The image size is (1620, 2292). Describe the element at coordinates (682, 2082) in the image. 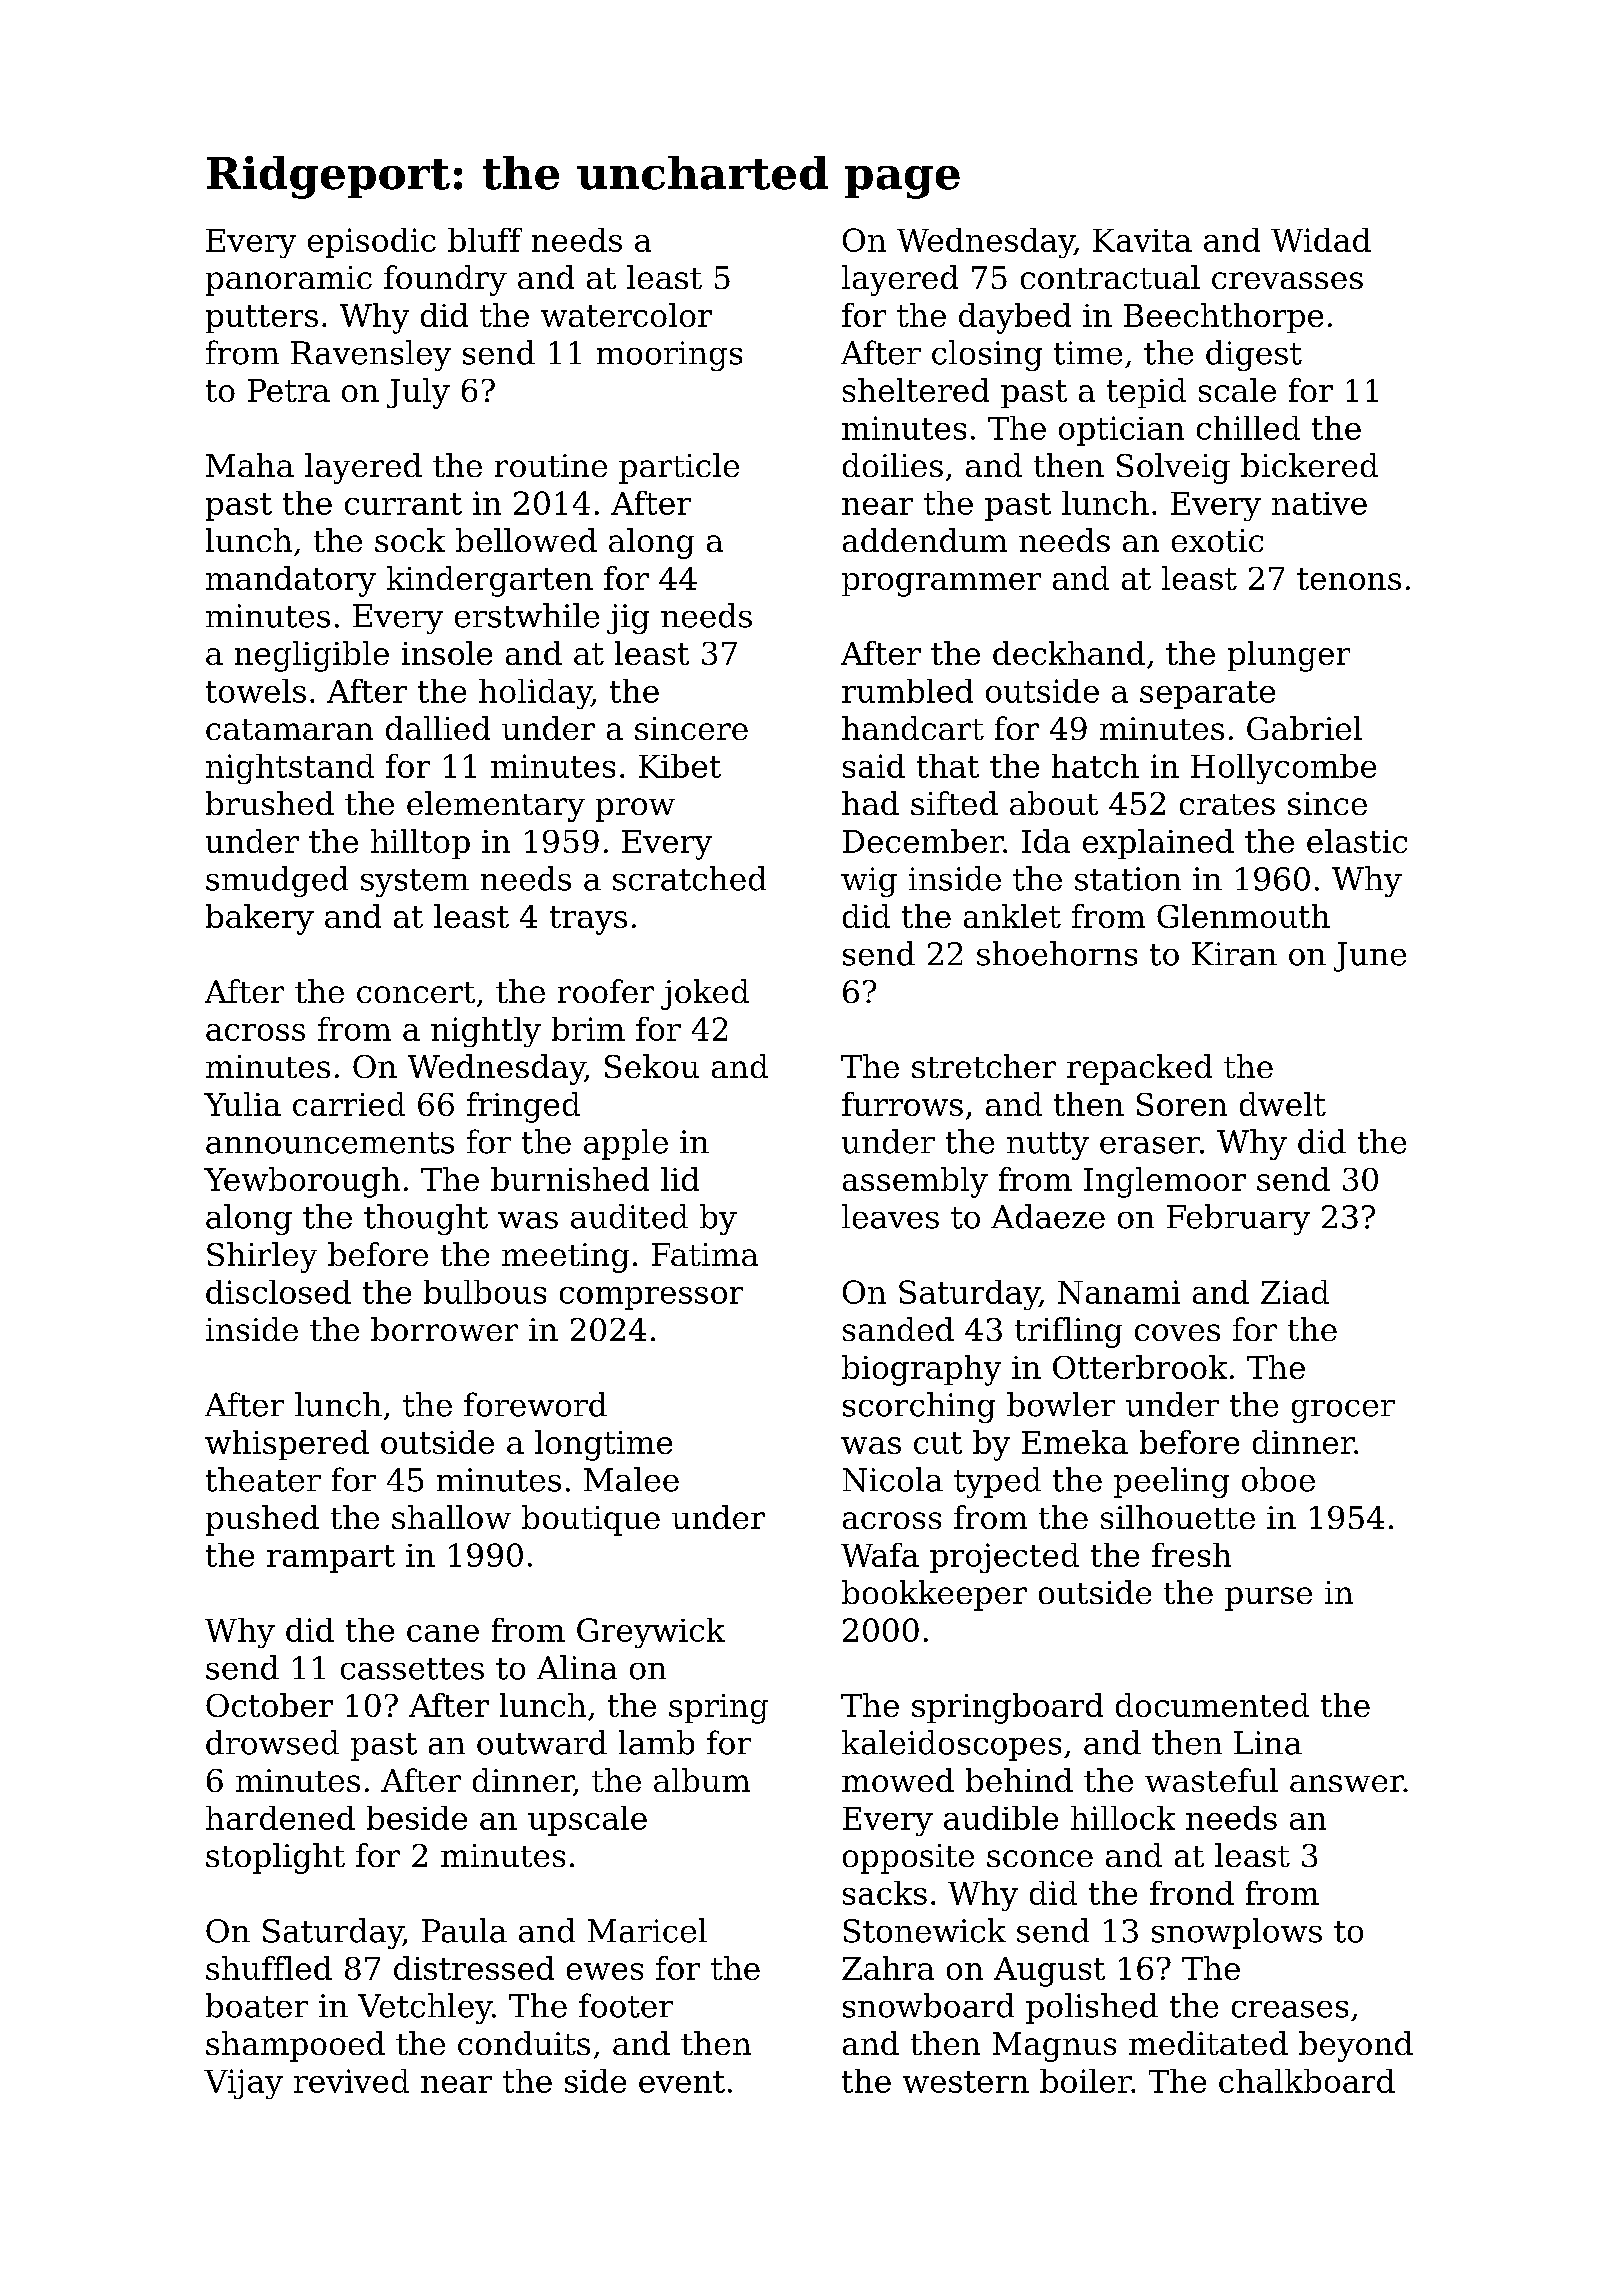

I see `event` at that location.
